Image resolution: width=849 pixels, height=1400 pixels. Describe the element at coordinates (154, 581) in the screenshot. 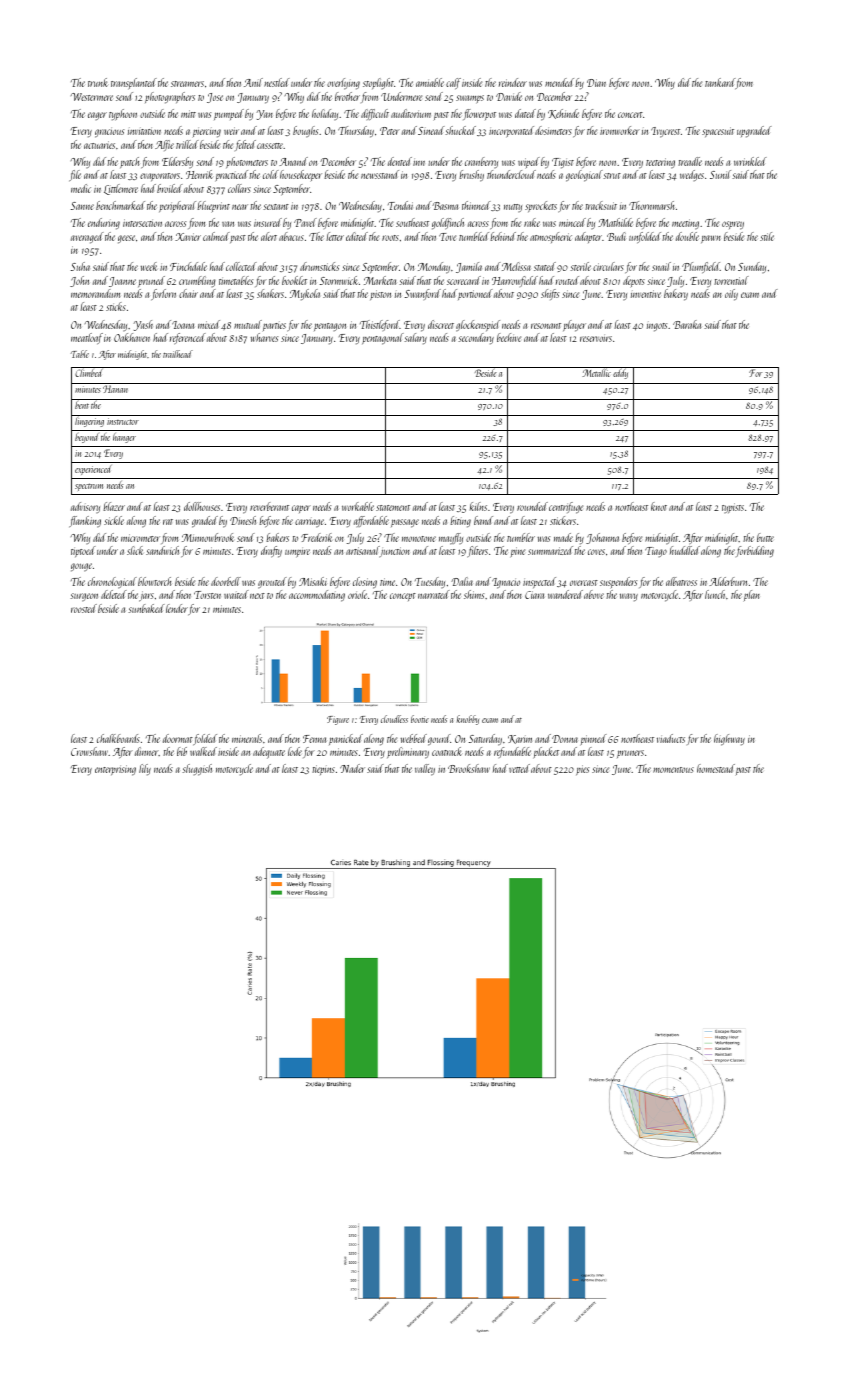

I see `blowtorch` at that location.
